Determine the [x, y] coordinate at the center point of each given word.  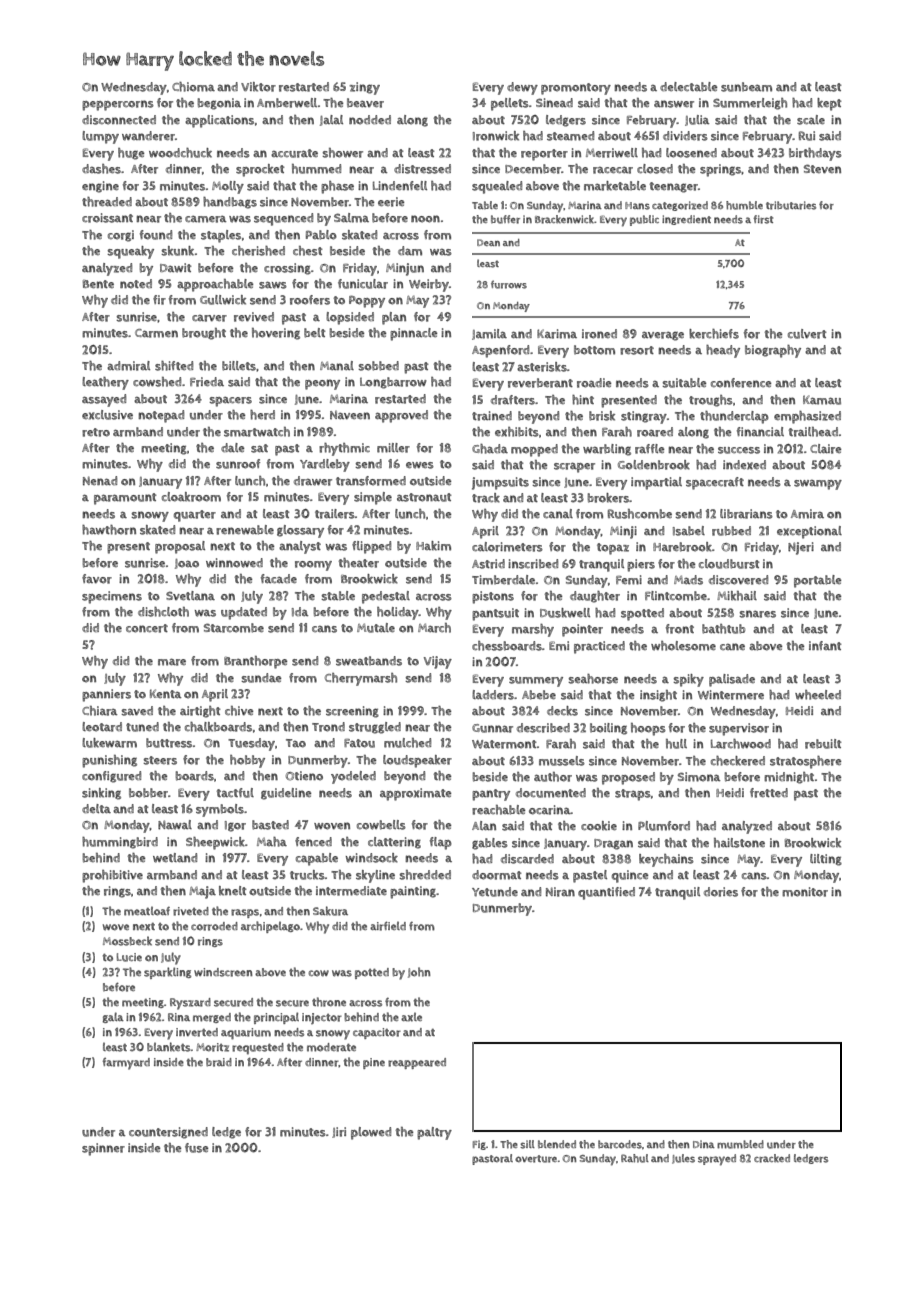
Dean [488, 242]
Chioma [193, 87]
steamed [570, 136]
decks [562, 711]
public [644, 220]
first [763, 219]
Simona [699, 777]
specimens [112, 597]
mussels [562, 761]
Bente [98, 284]
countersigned [168, 1133]
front [680, 629]
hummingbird [120, 843]
